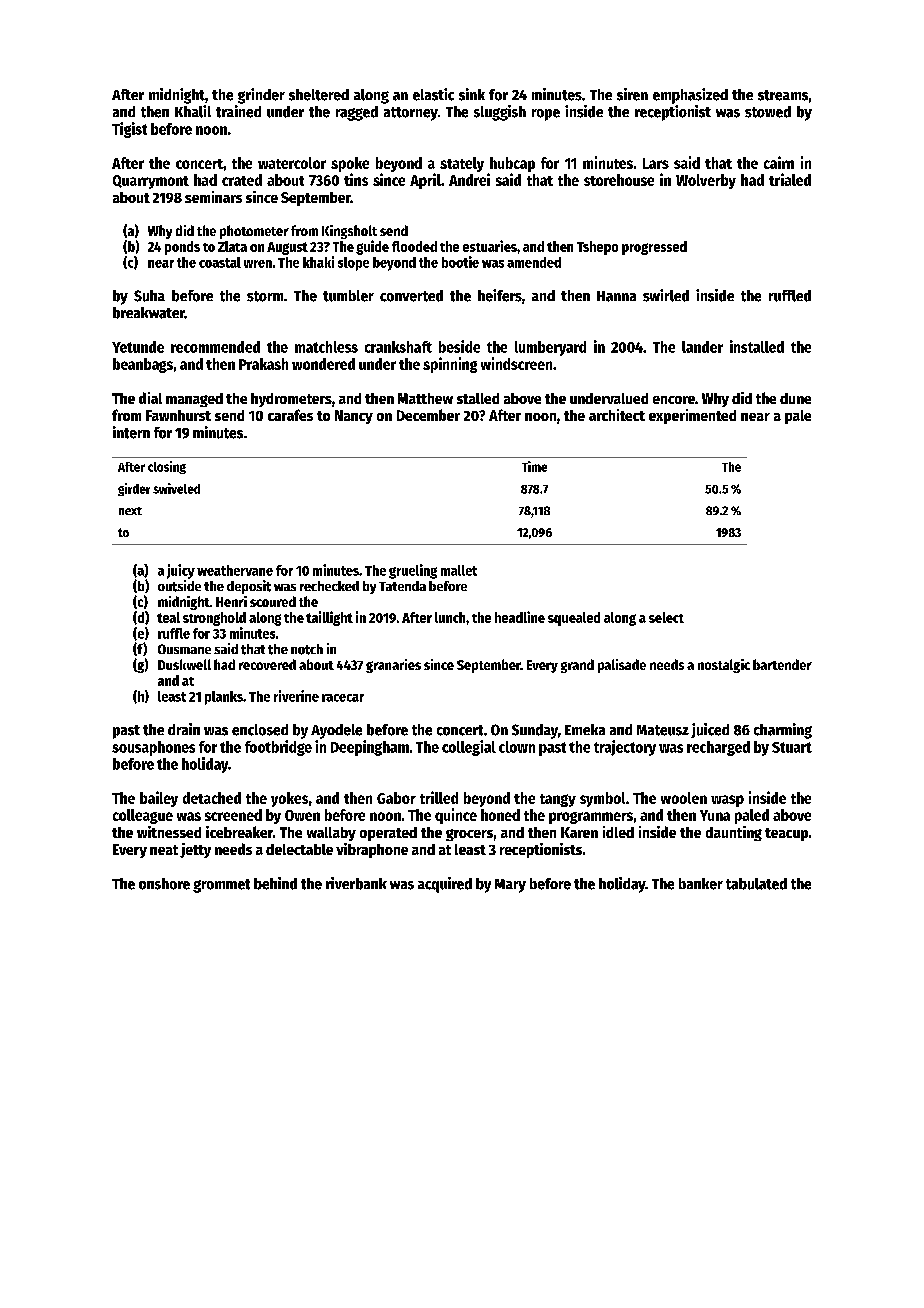 The height and width of the screenshot is (1308, 924). I want to click on tangy, so click(558, 800).
